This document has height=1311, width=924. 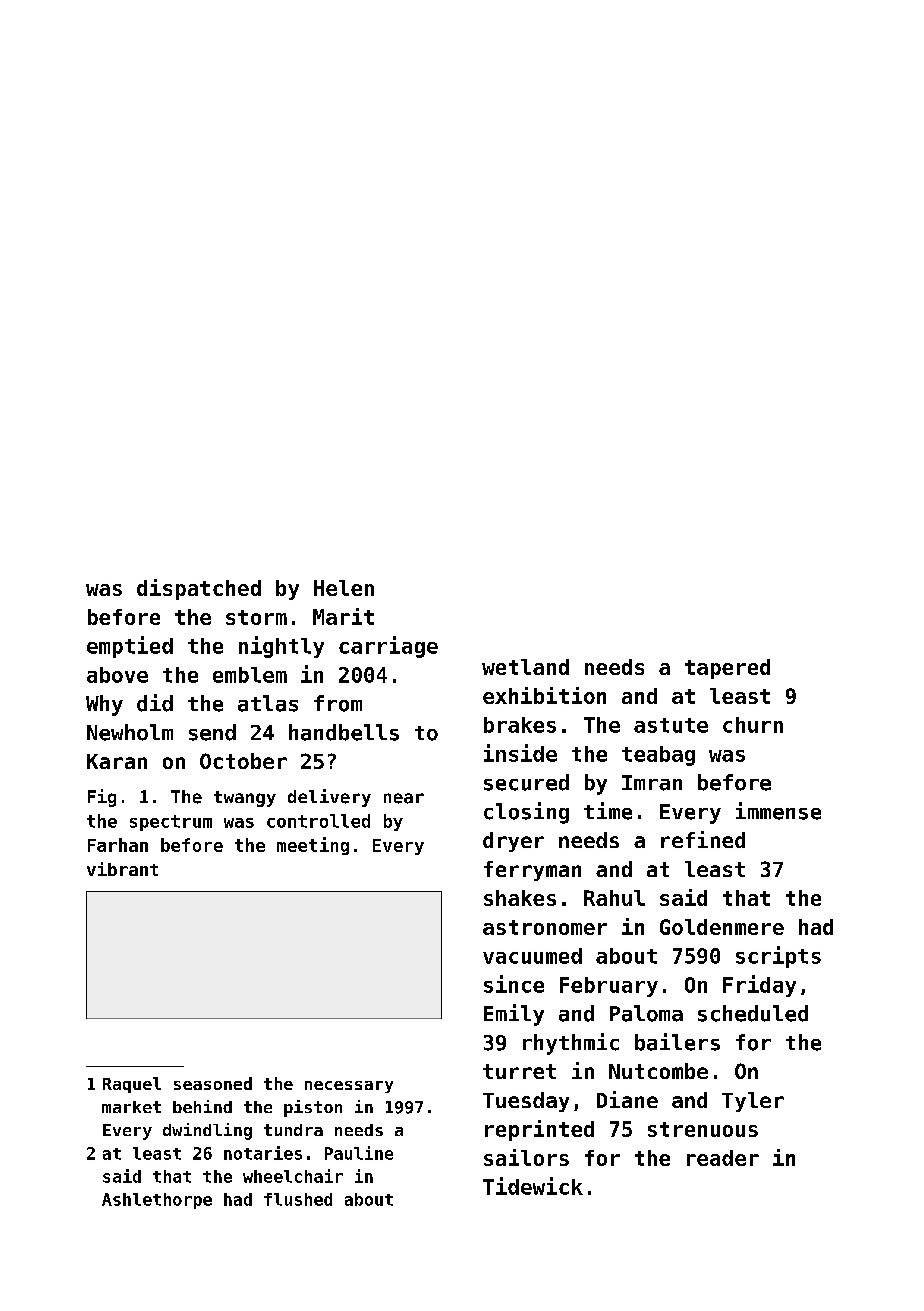 What do you see at coordinates (122, 869) in the document?
I see `vibrant` at bounding box center [122, 869].
